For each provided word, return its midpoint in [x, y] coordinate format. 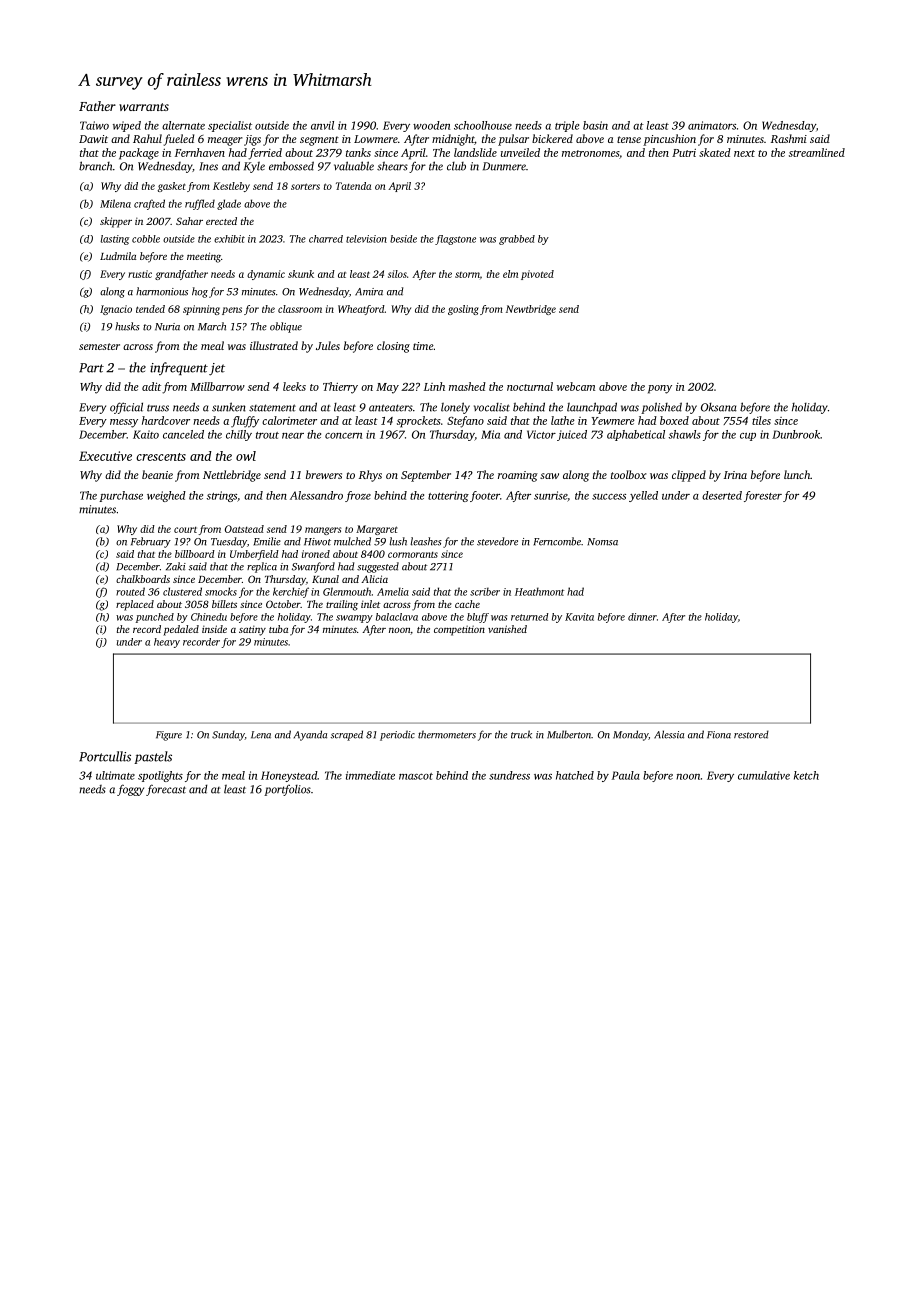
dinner [642, 617]
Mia [490, 434]
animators [712, 125]
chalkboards [143, 579]
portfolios [287, 790]
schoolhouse [483, 125]
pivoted [537, 275]
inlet [370, 604]
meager [225, 141]
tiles [761, 420]
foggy [130, 790]
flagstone [455, 240]
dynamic [266, 275]
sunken [229, 407]
